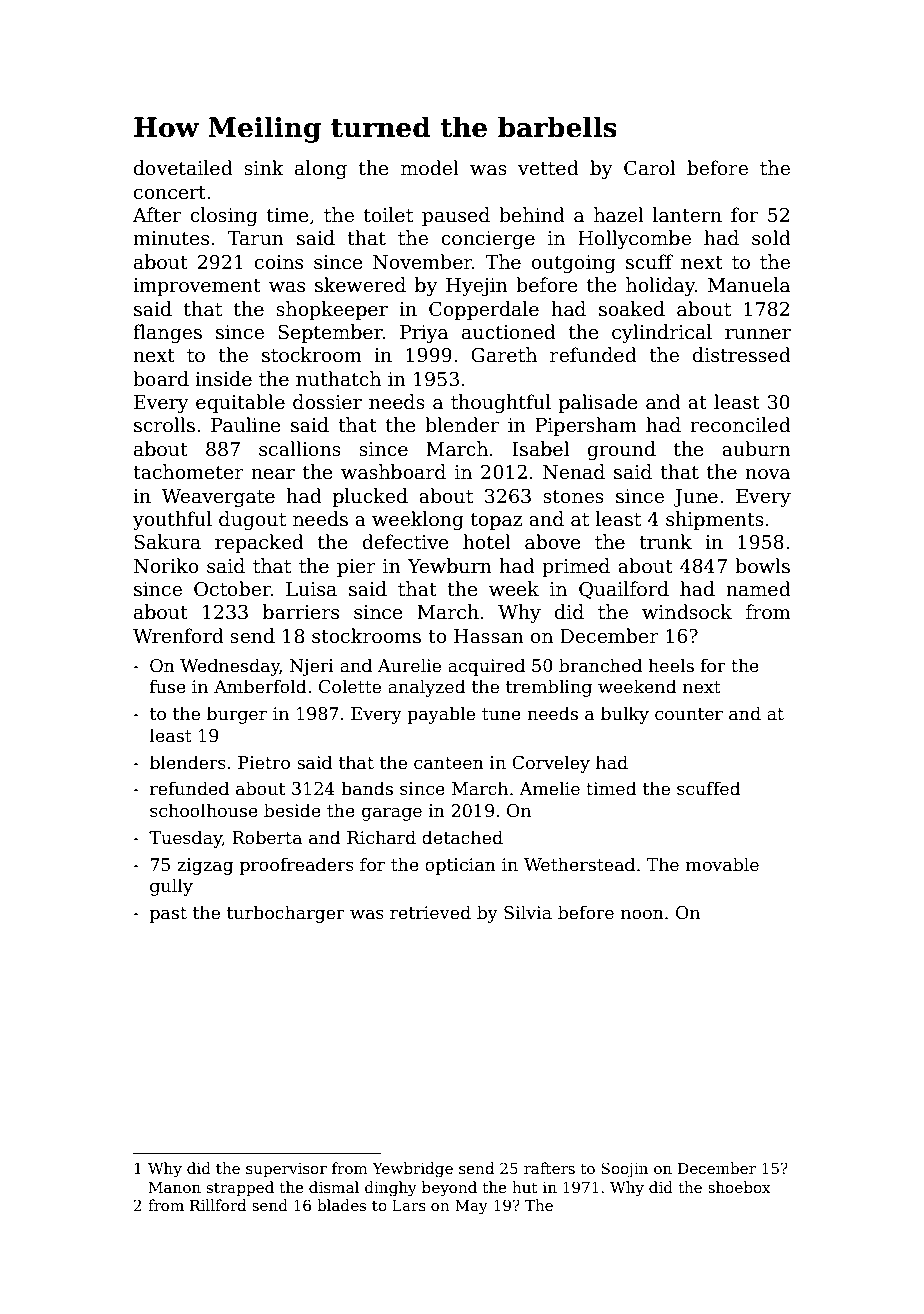 This document has width=924, height=1314. I want to click on above, so click(553, 542).
